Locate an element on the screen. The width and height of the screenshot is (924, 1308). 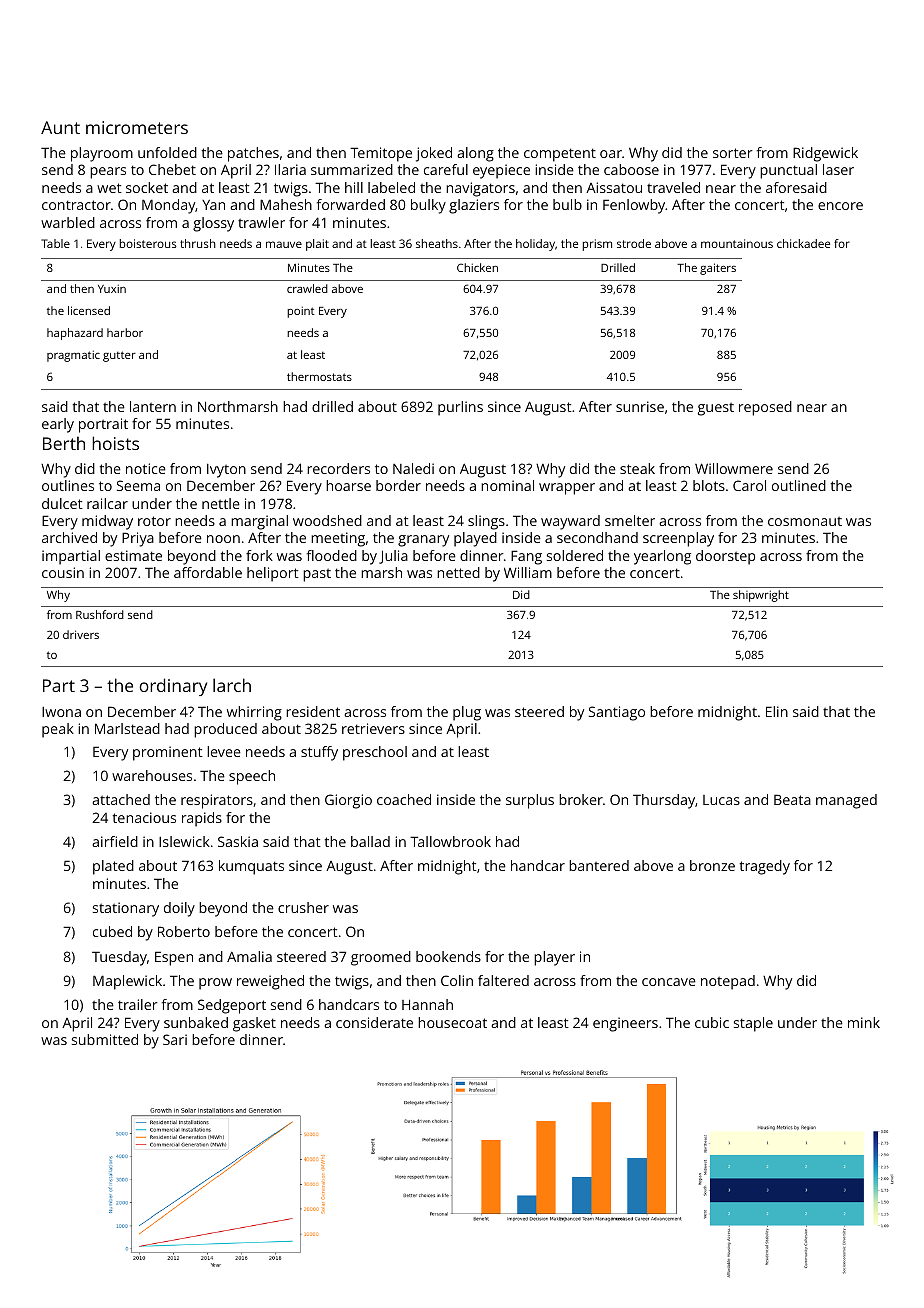
dulcet is located at coordinates (62, 503).
